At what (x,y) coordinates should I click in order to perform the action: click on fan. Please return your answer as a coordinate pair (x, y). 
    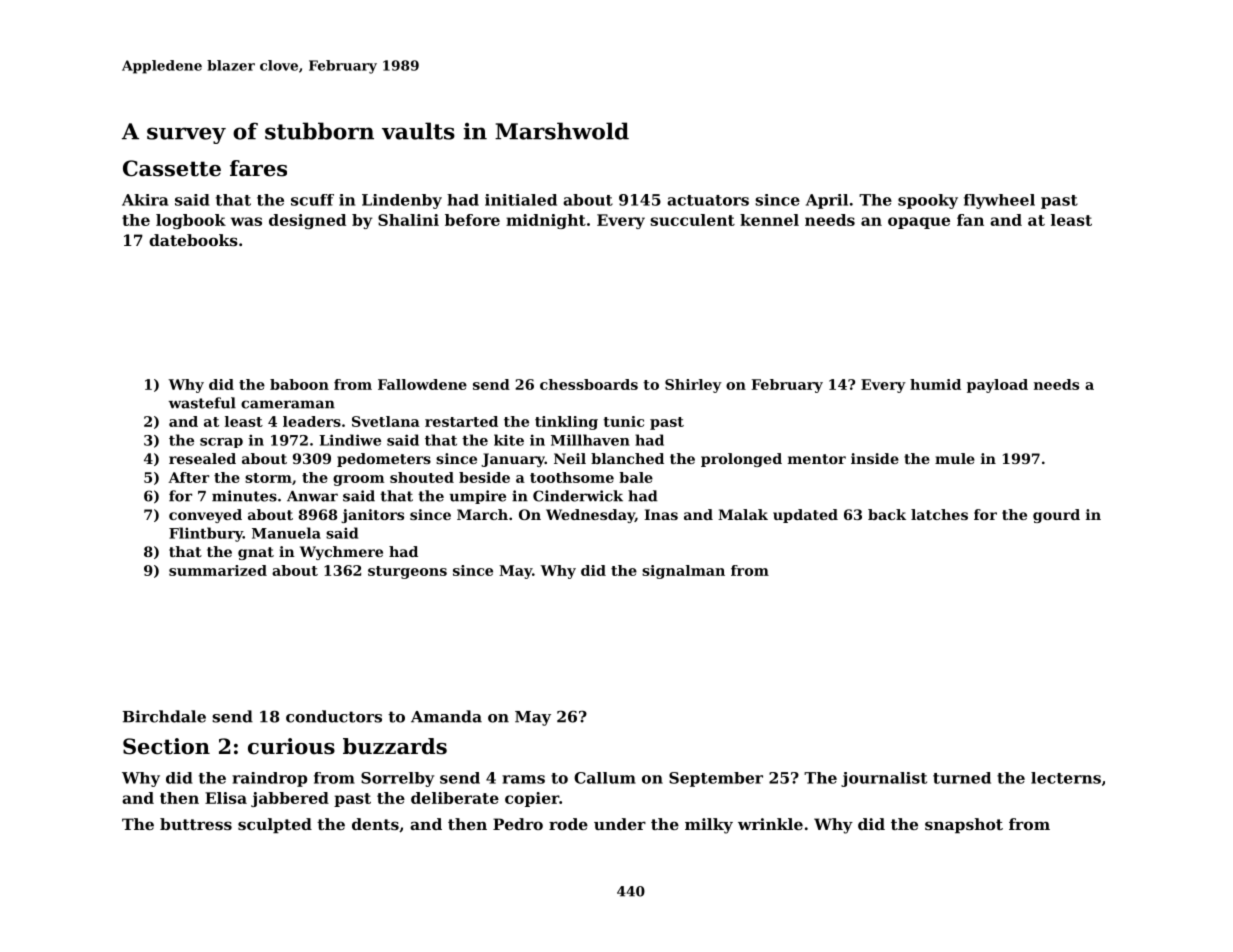
    Looking at the image, I should click on (970, 220).
